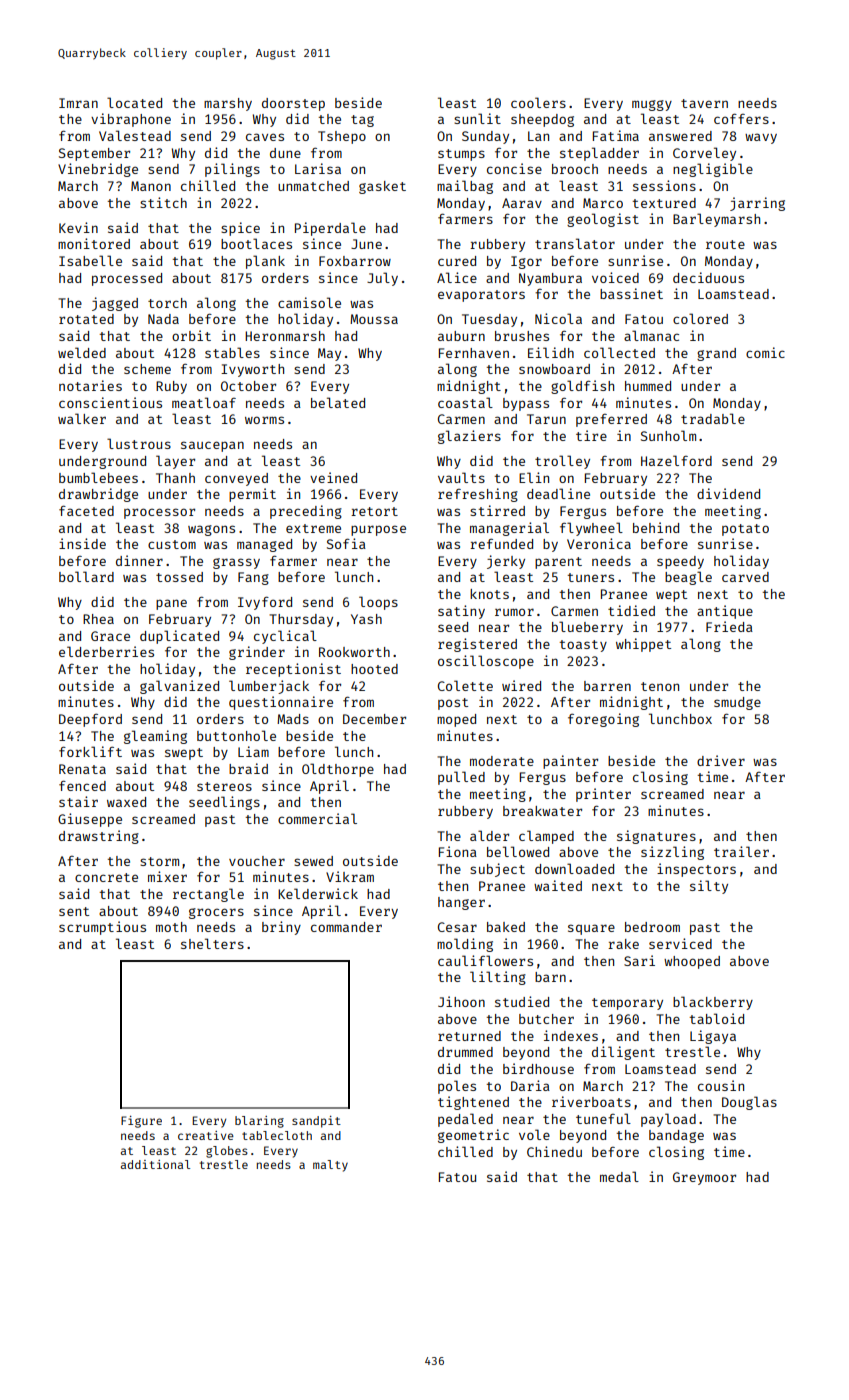 The width and height of the page is (849, 1400). What do you see at coordinates (115, 304) in the page?
I see `jagged` at bounding box center [115, 304].
